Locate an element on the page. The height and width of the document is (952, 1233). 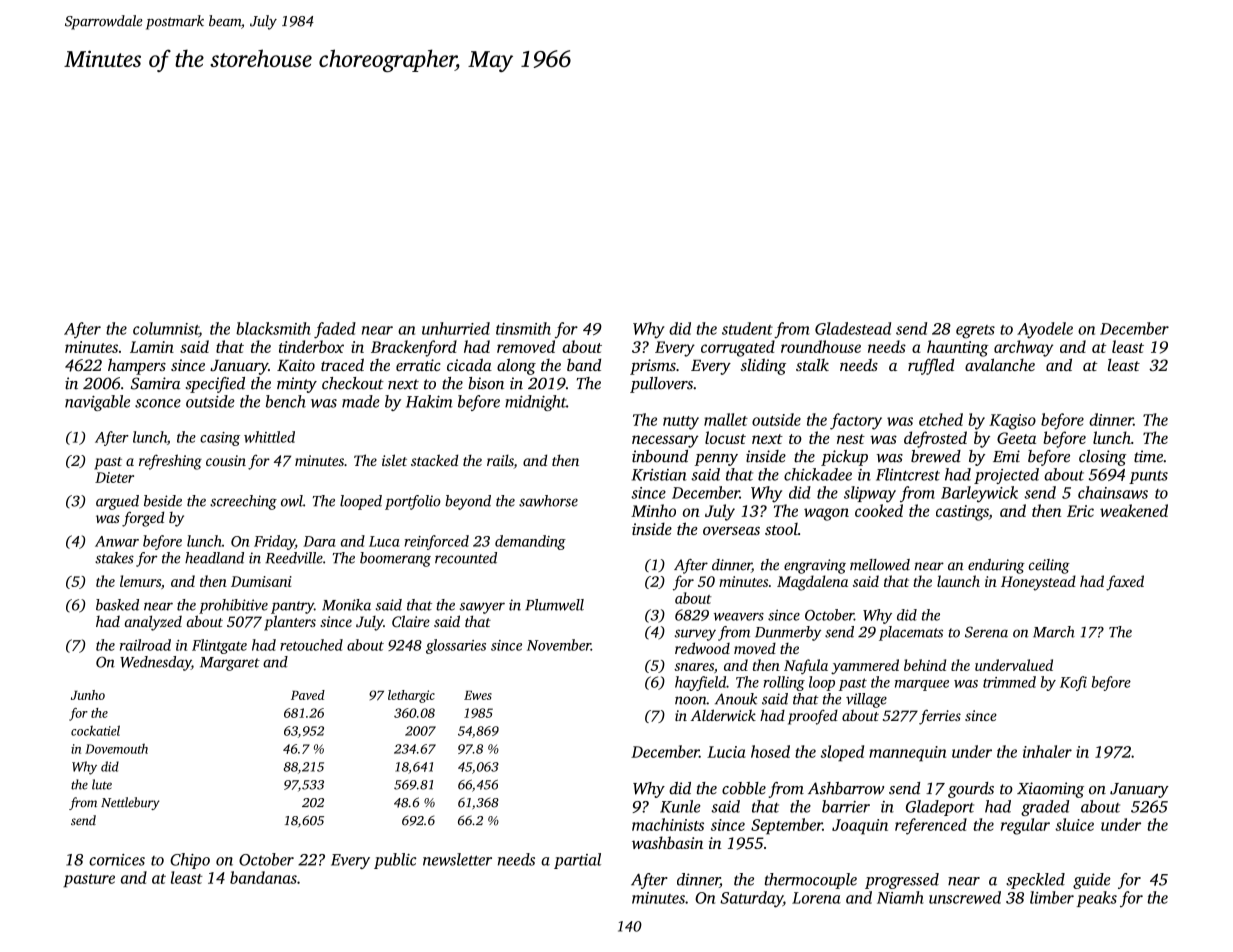
hosed is located at coordinates (770, 751).
